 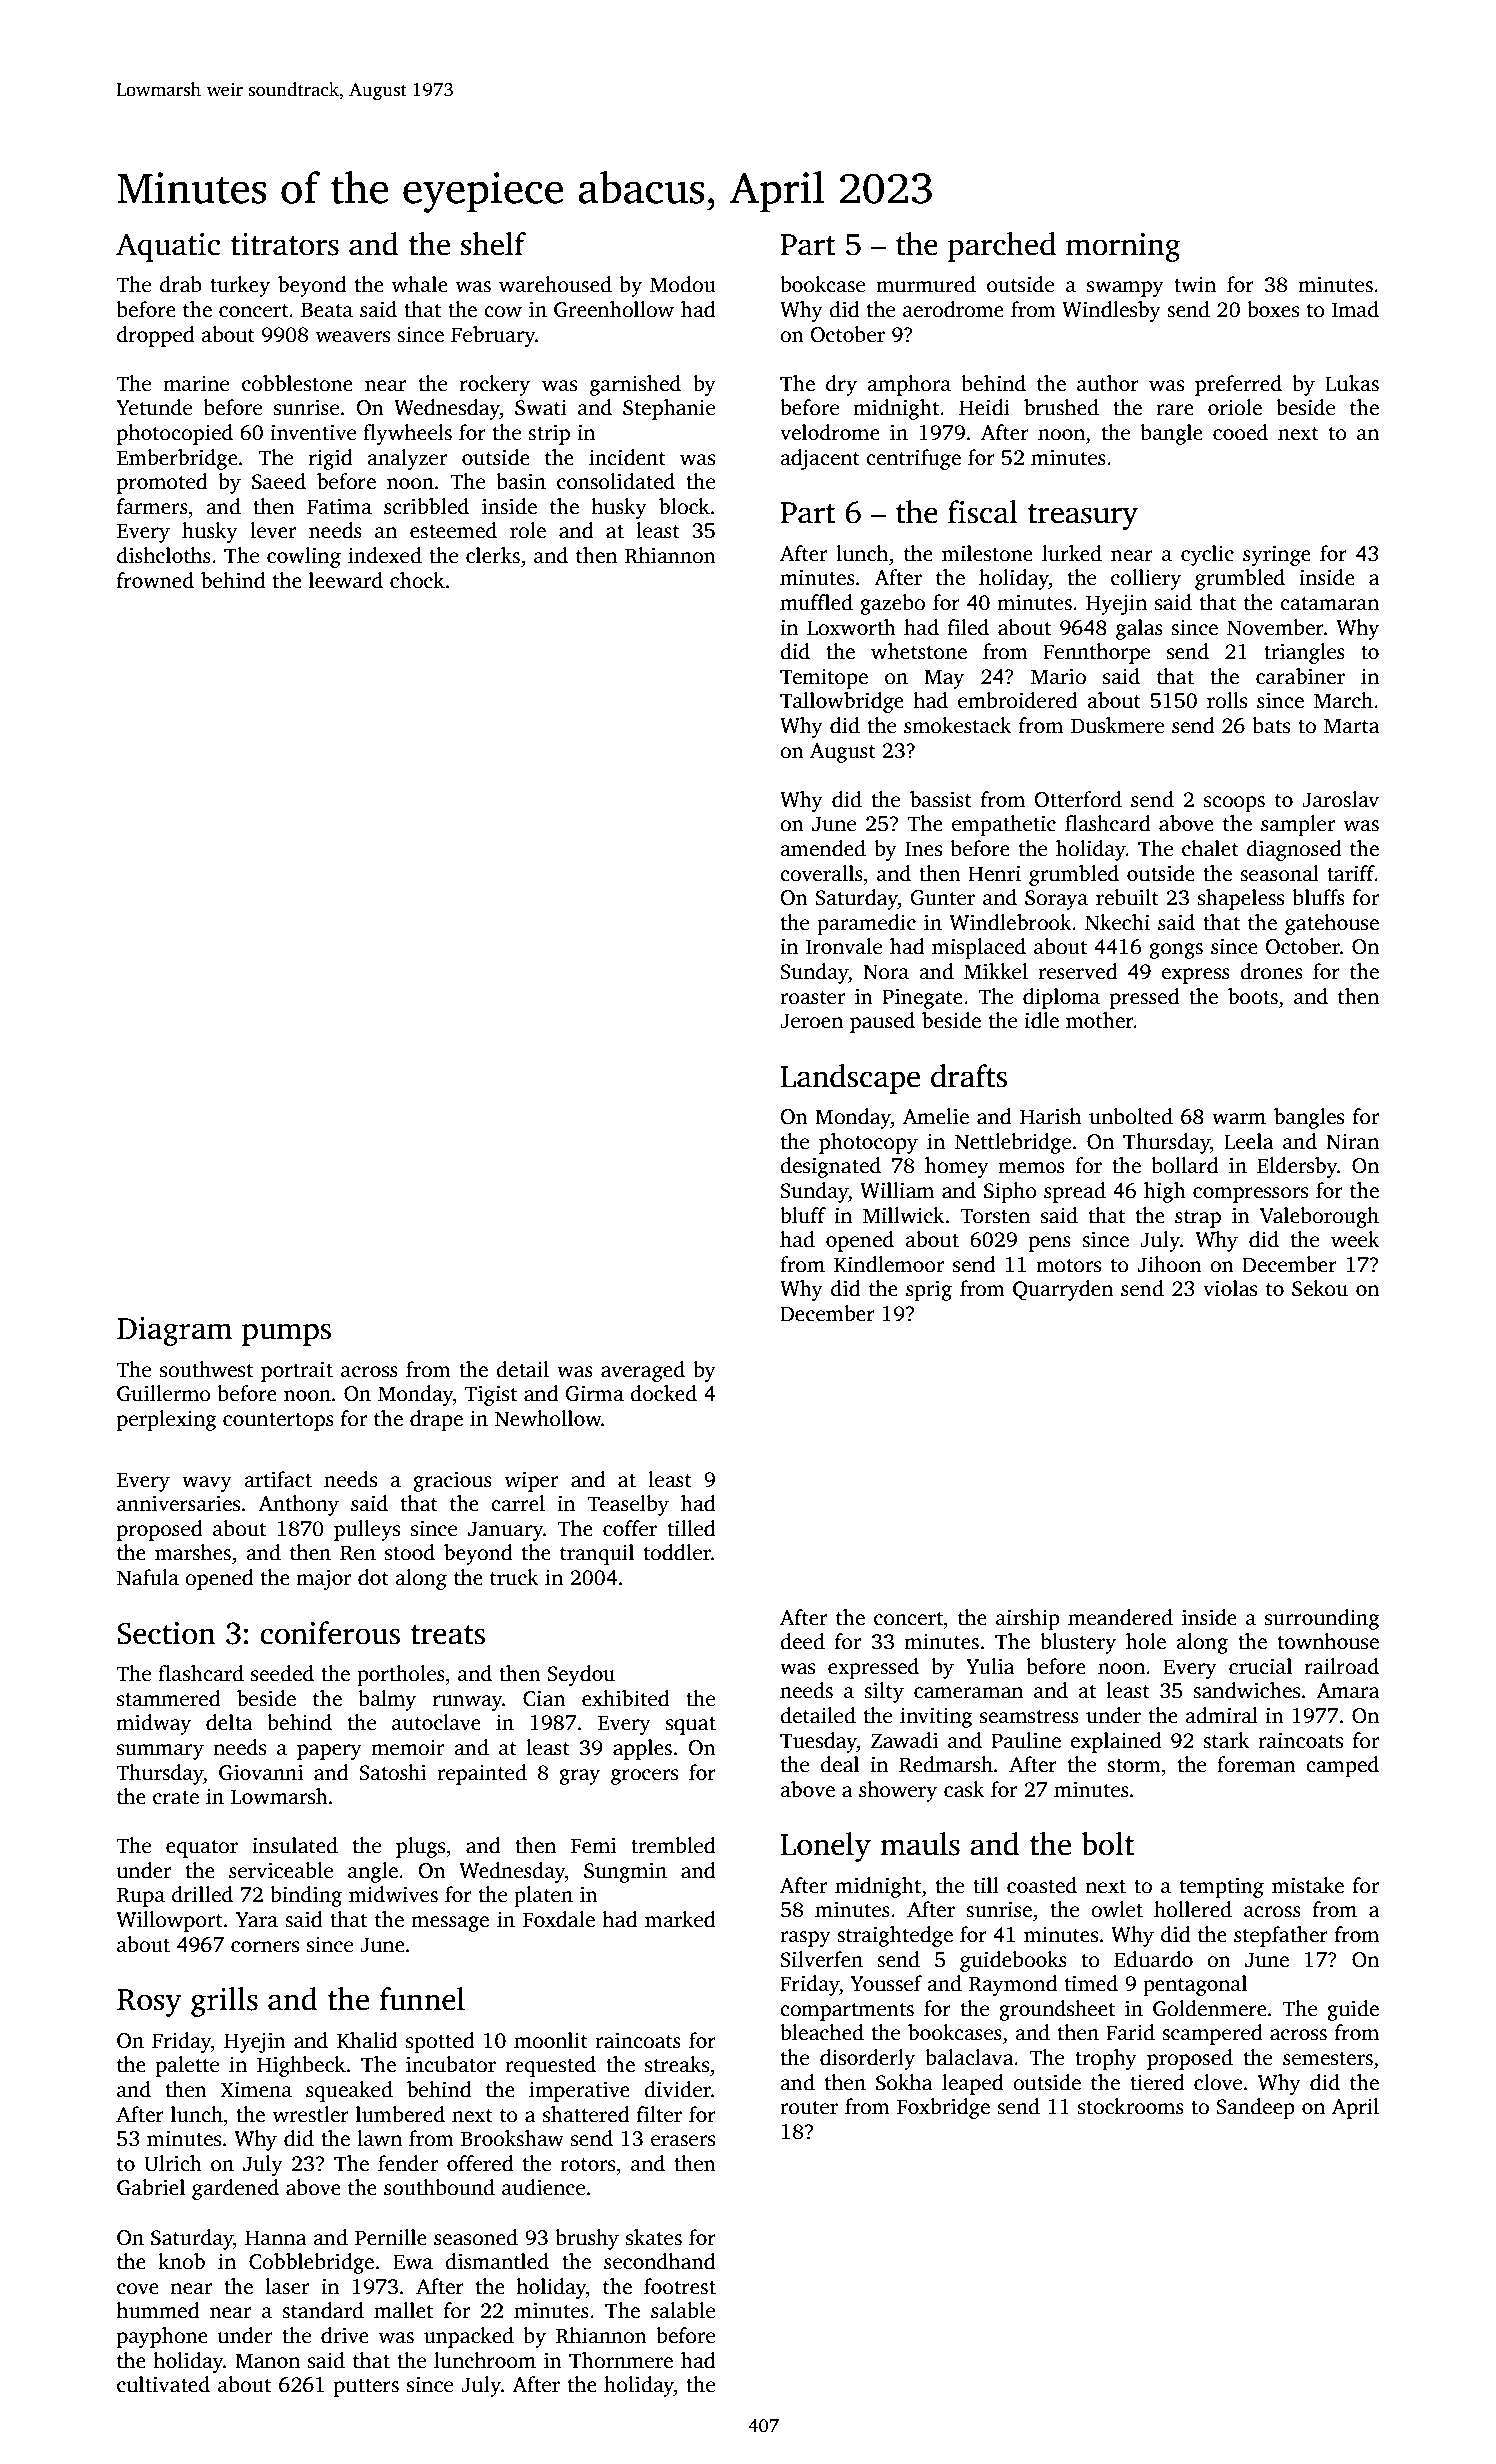 What do you see at coordinates (683, 284) in the screenshot?
I see `Modou` at bounding box center [683, 284].
